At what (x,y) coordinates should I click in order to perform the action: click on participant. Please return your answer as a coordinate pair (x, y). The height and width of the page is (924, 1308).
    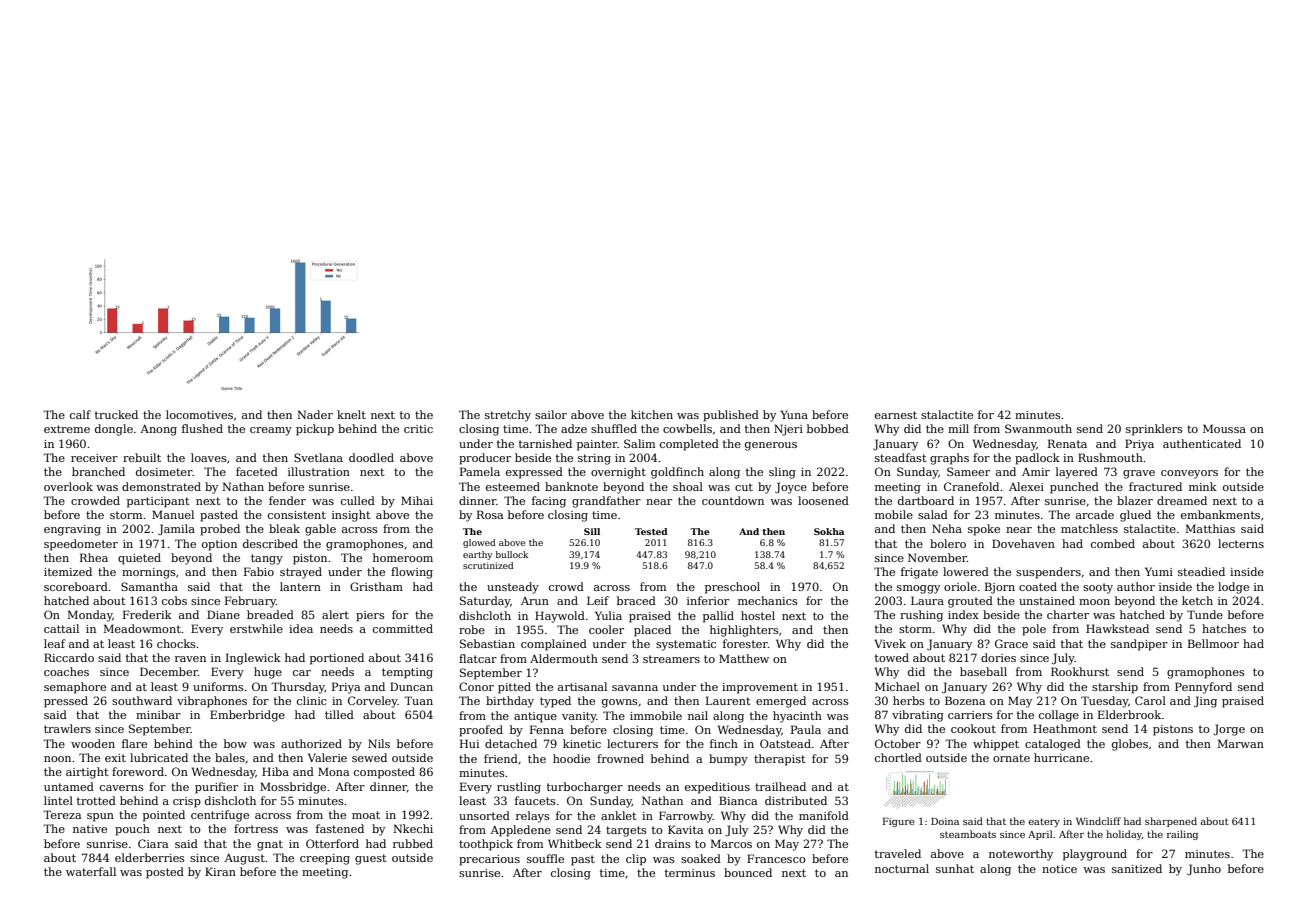
    Looking at the image, I should click on (158, 502).
